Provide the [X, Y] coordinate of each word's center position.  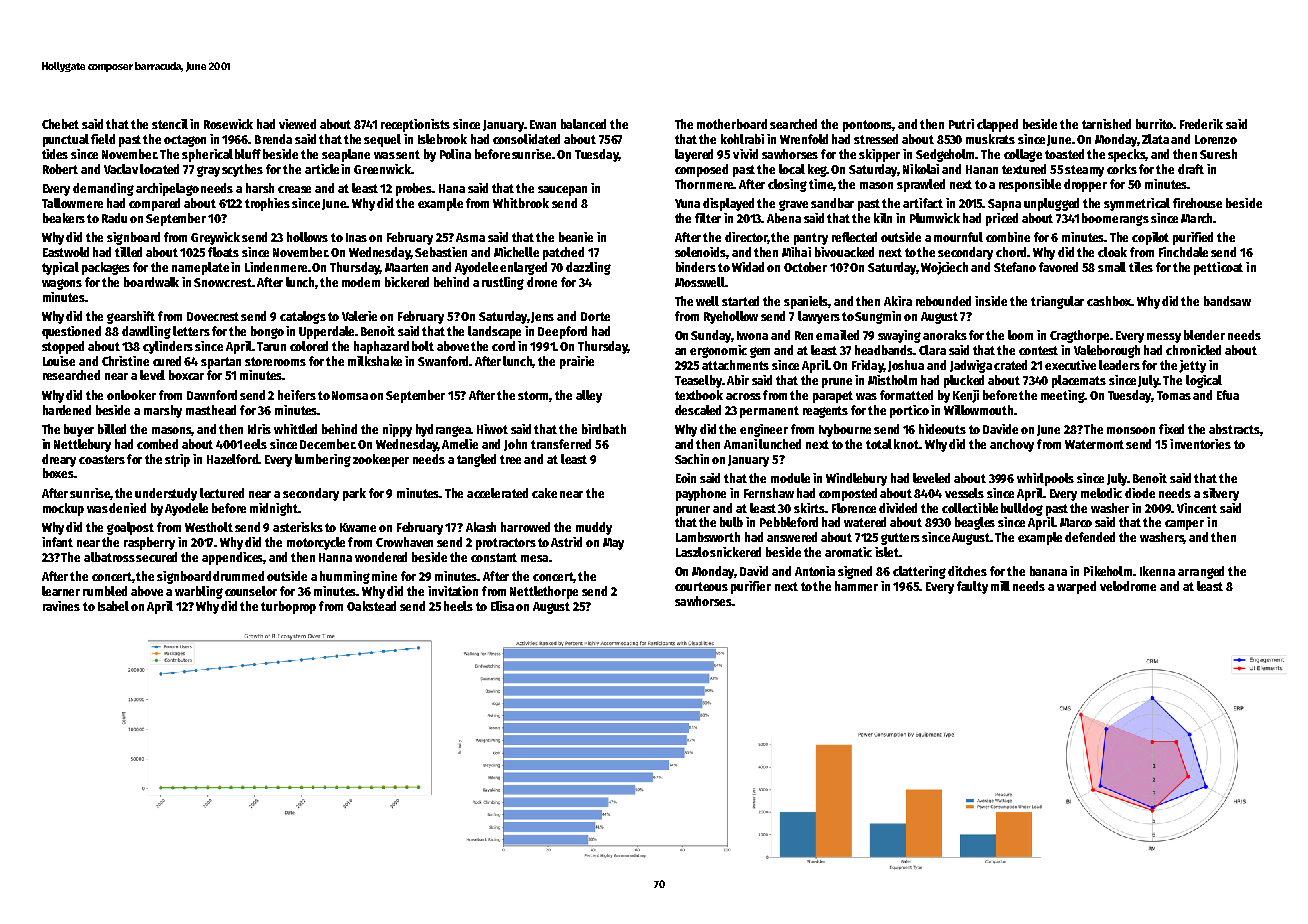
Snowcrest [223, 282]
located [159, 169]
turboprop [288, 607]
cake [544, 493]
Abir [738, 380]
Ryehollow [731, 317]
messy [1164, 338]
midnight [274, 509]
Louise [59, 361]
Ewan [543, 124]
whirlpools [1045, 479]
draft [1191, 169]
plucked [964, 381]
